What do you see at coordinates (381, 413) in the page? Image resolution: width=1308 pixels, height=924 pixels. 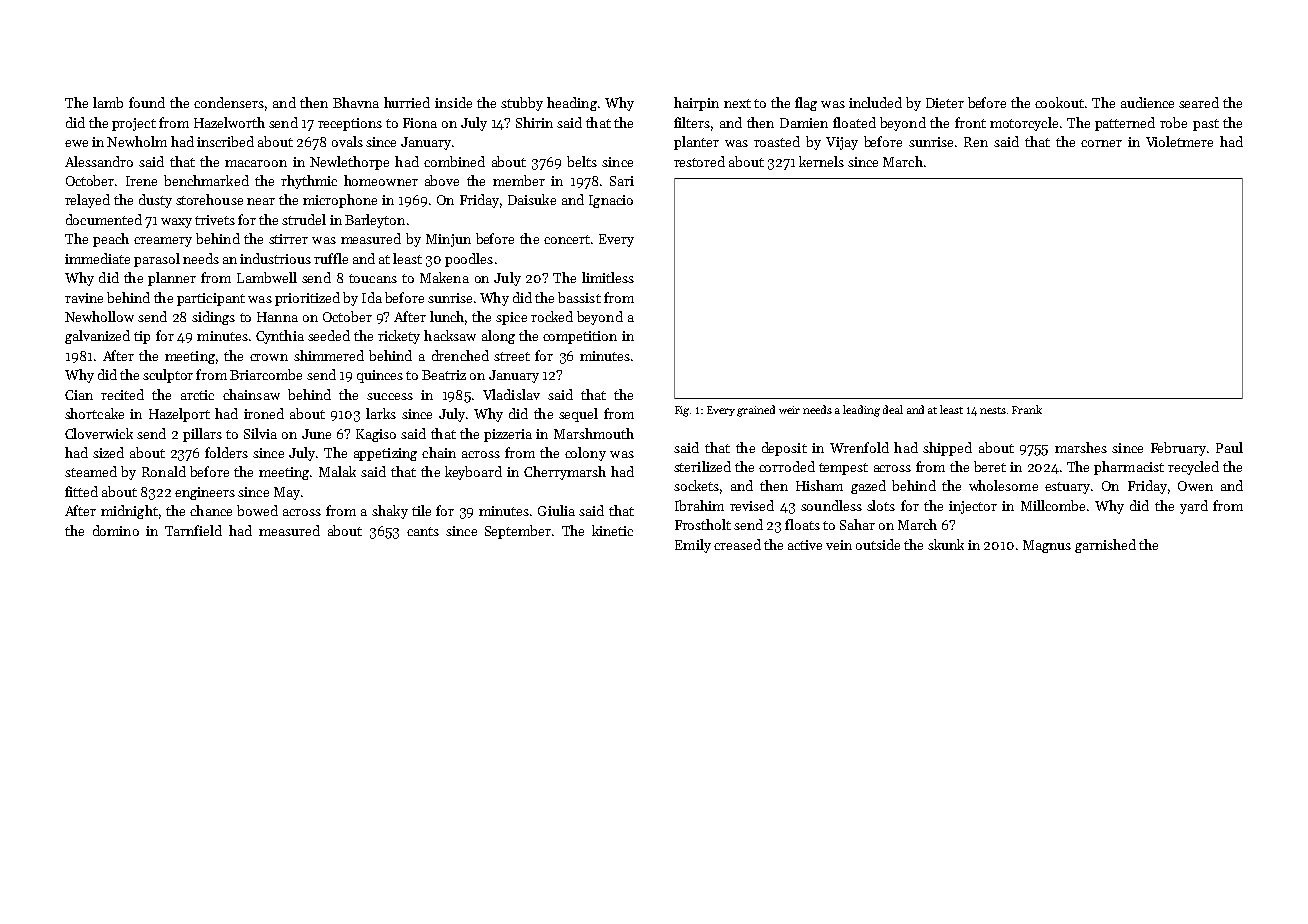 I see `larks` at bounding box center [381, 413].
